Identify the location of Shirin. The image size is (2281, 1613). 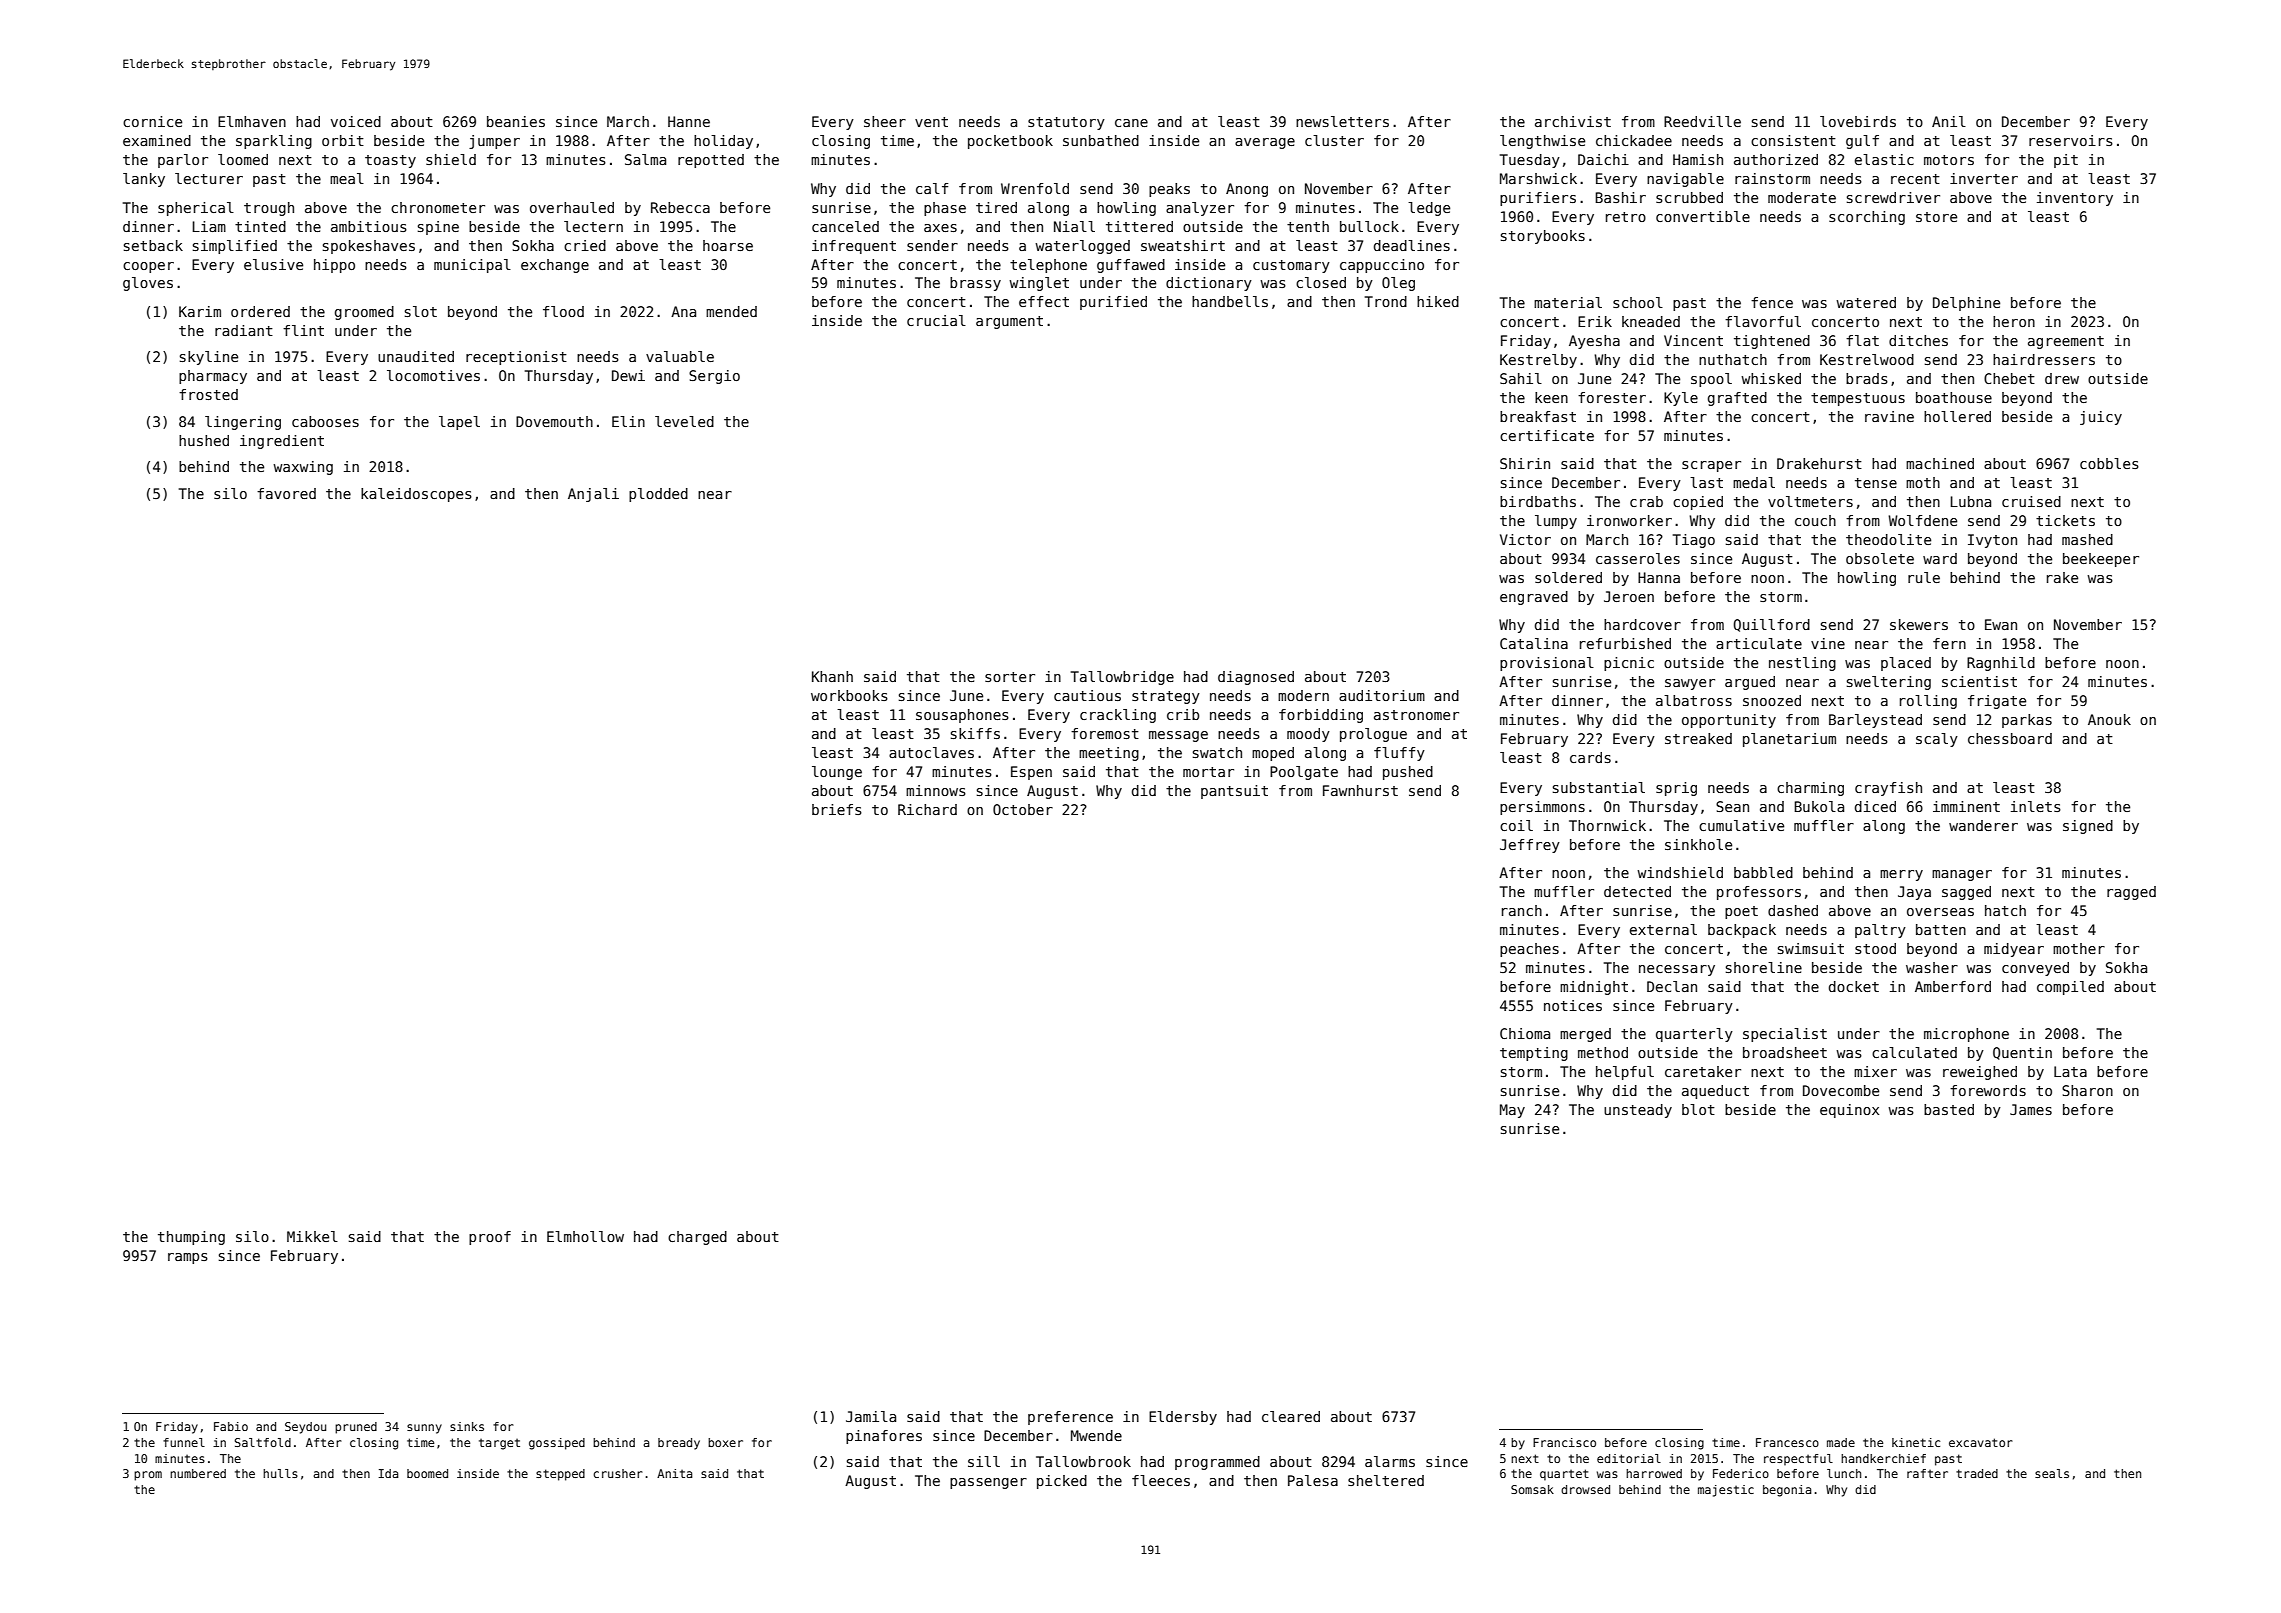
(1525, 463).
